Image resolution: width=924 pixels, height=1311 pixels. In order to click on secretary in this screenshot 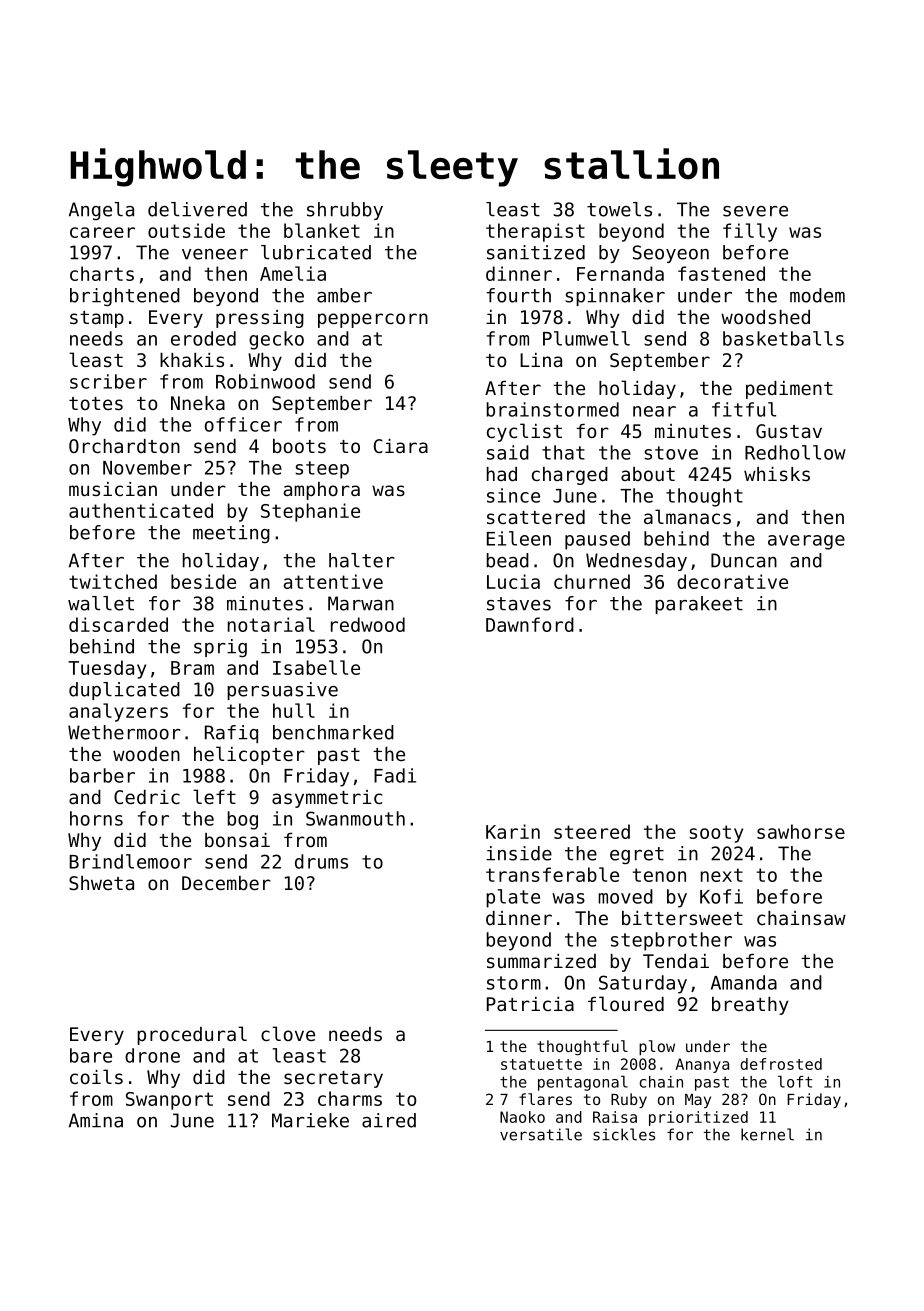, I will do `click(333, 1079)`.
